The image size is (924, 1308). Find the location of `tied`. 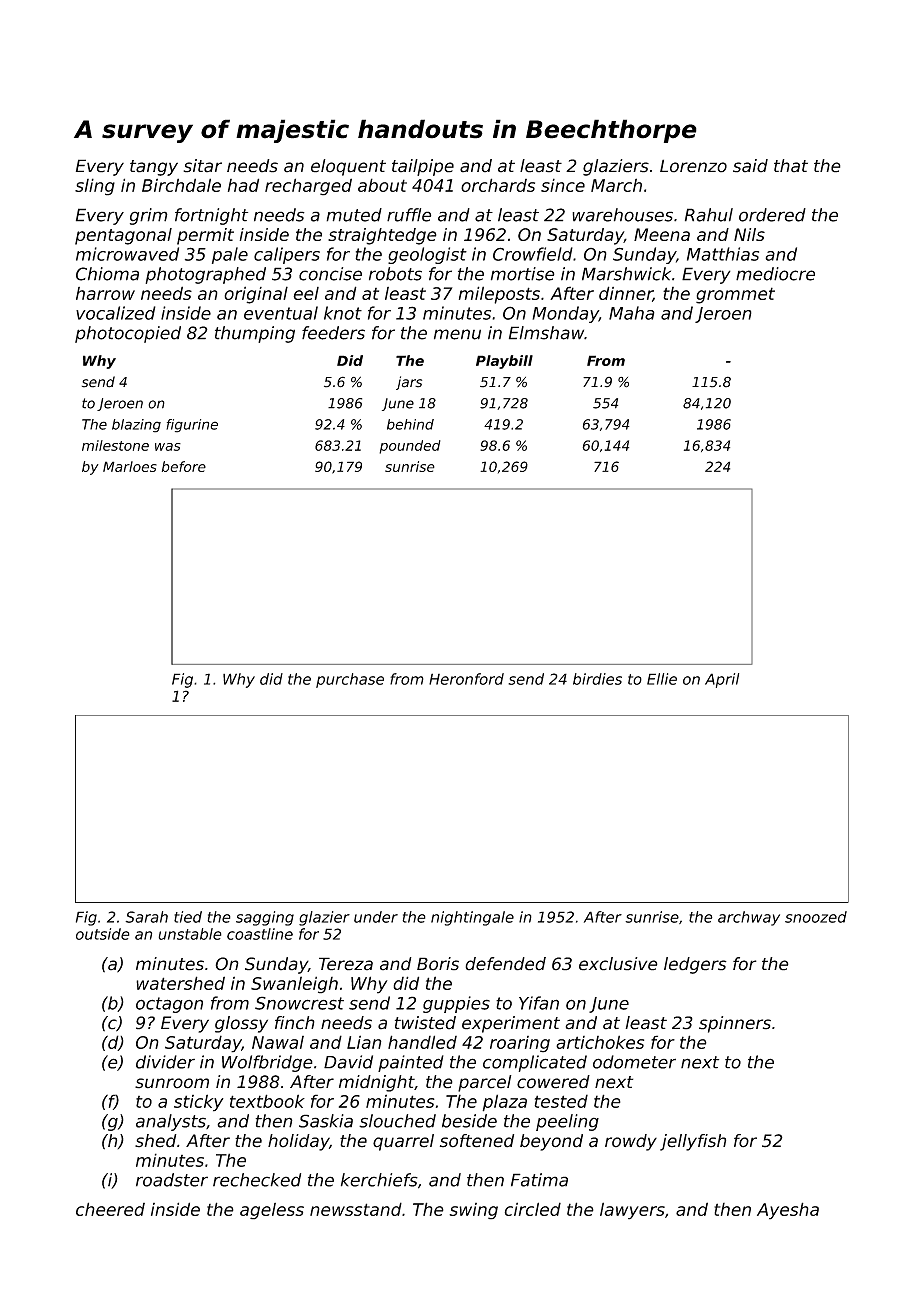

tied is located at coordinates (188, 917).
